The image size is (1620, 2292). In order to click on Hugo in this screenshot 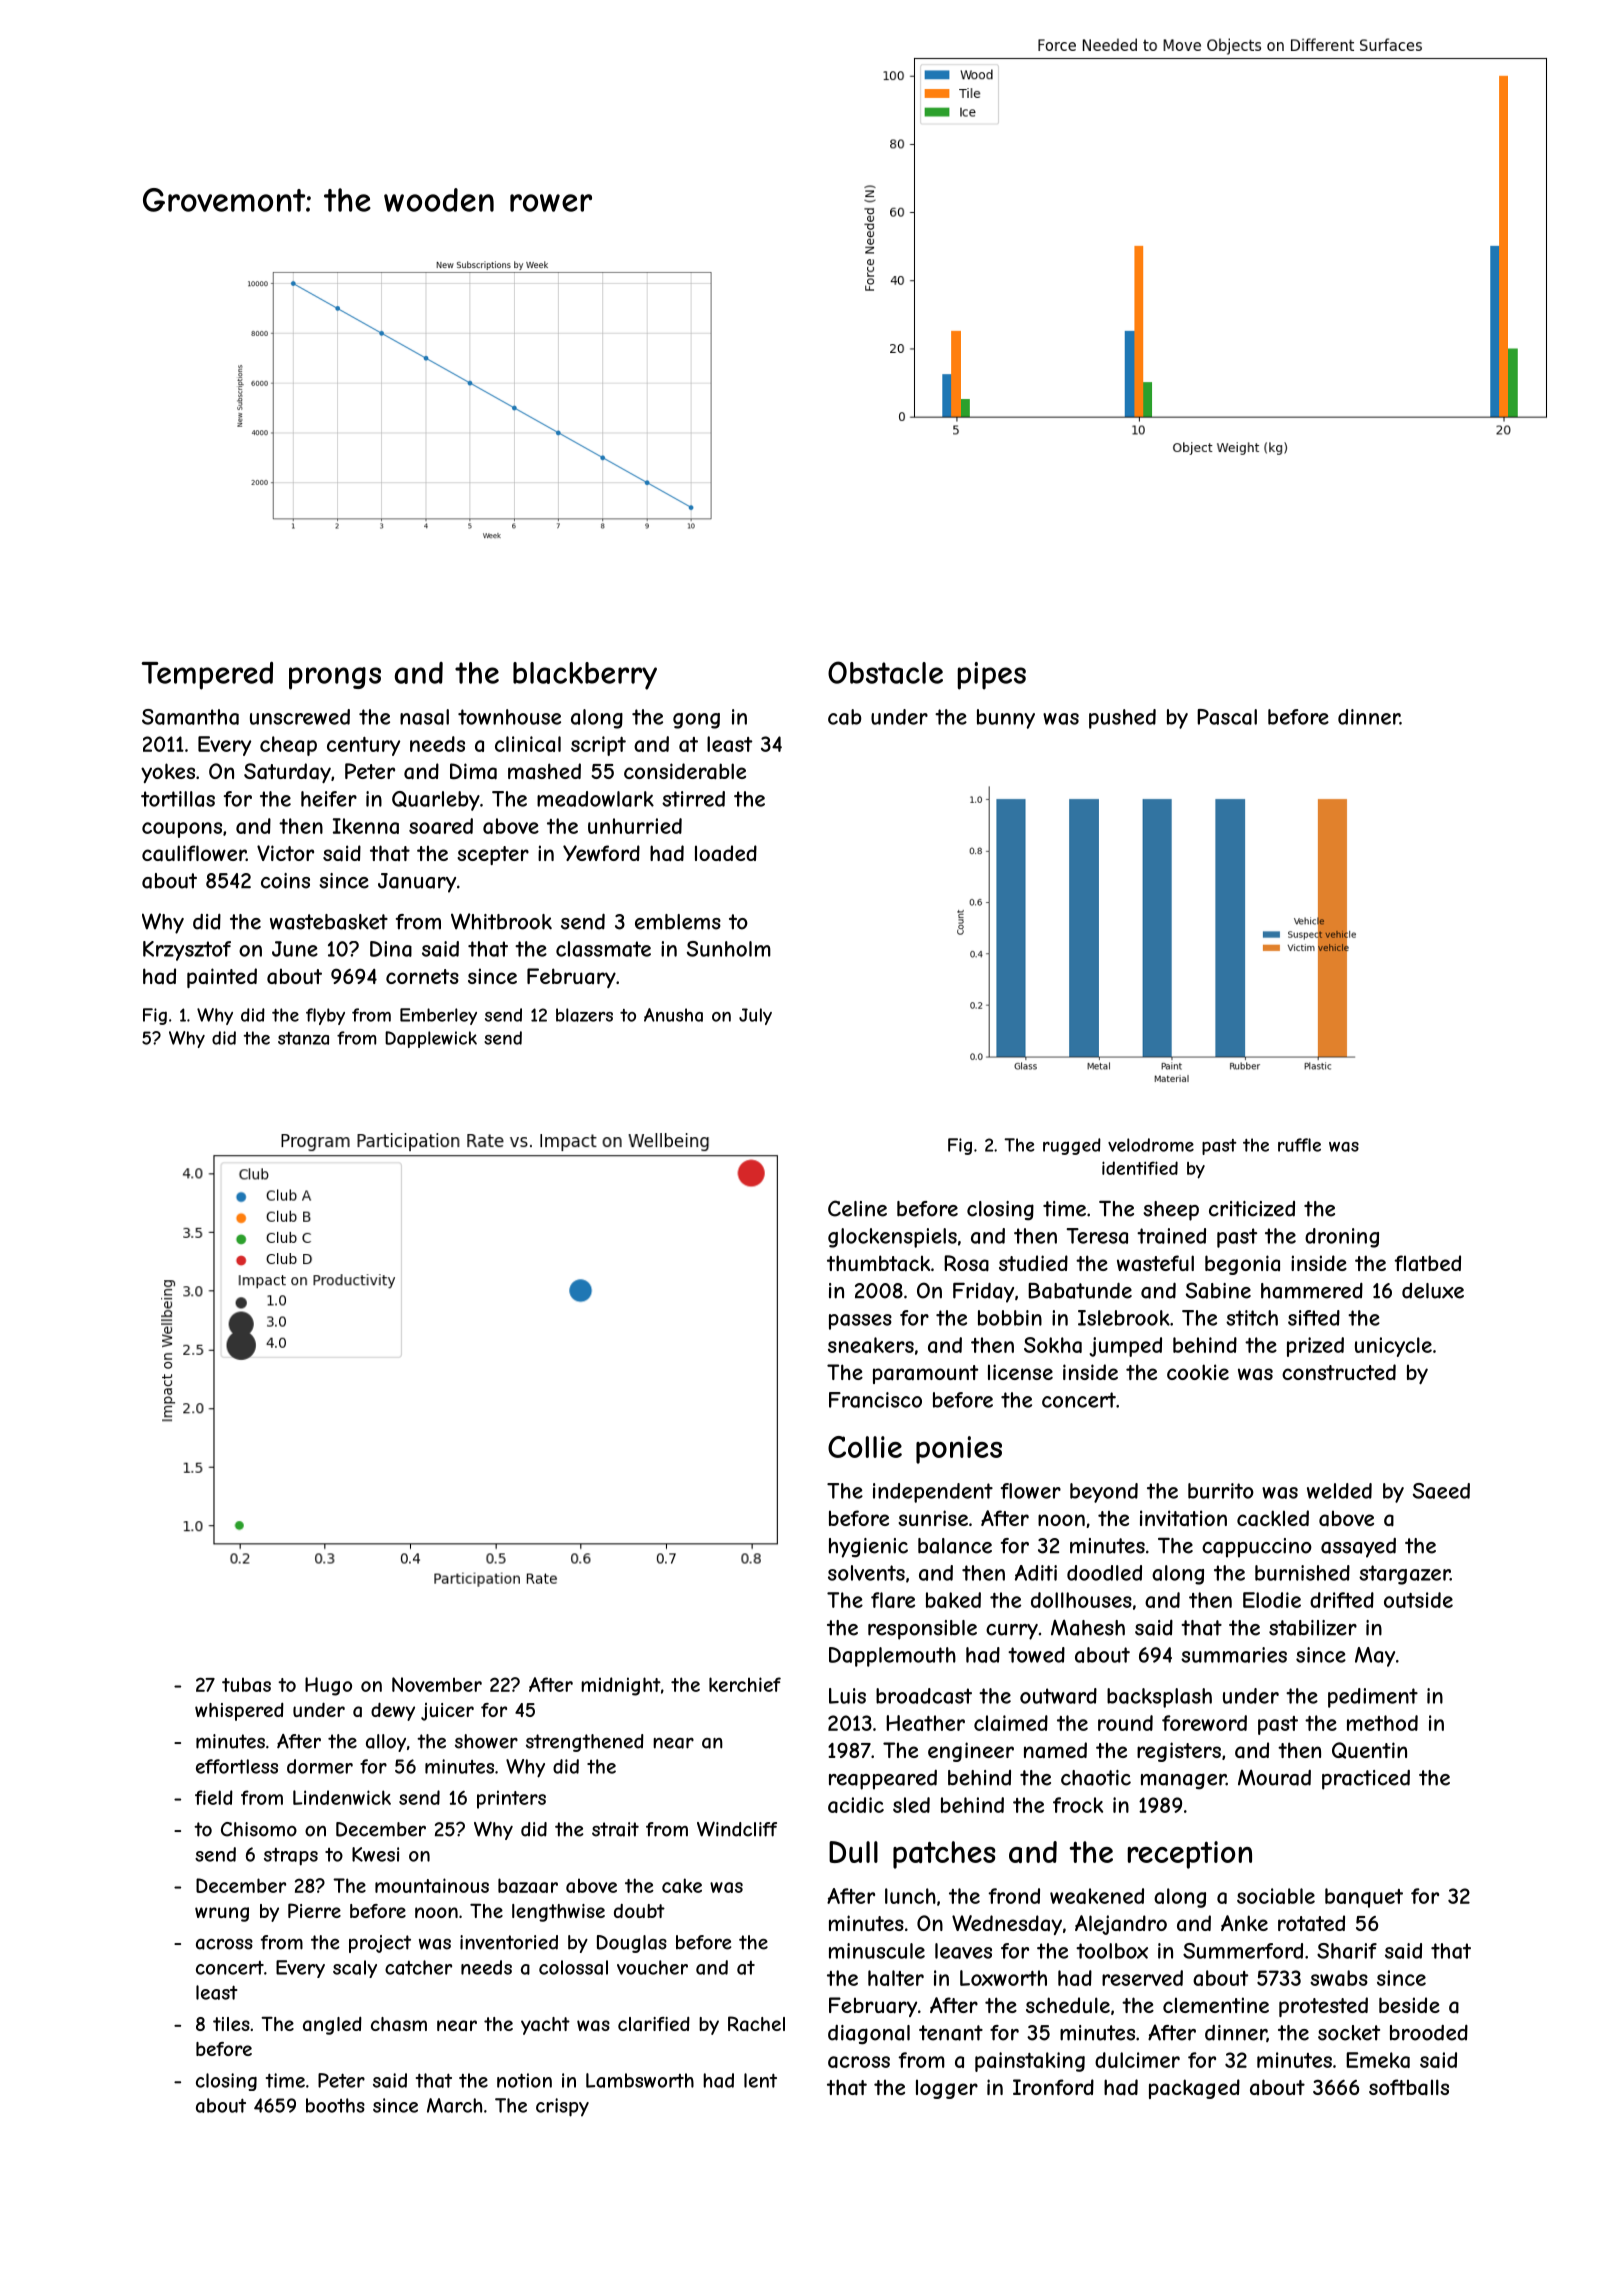, I will do `click(328, 1686)`.
